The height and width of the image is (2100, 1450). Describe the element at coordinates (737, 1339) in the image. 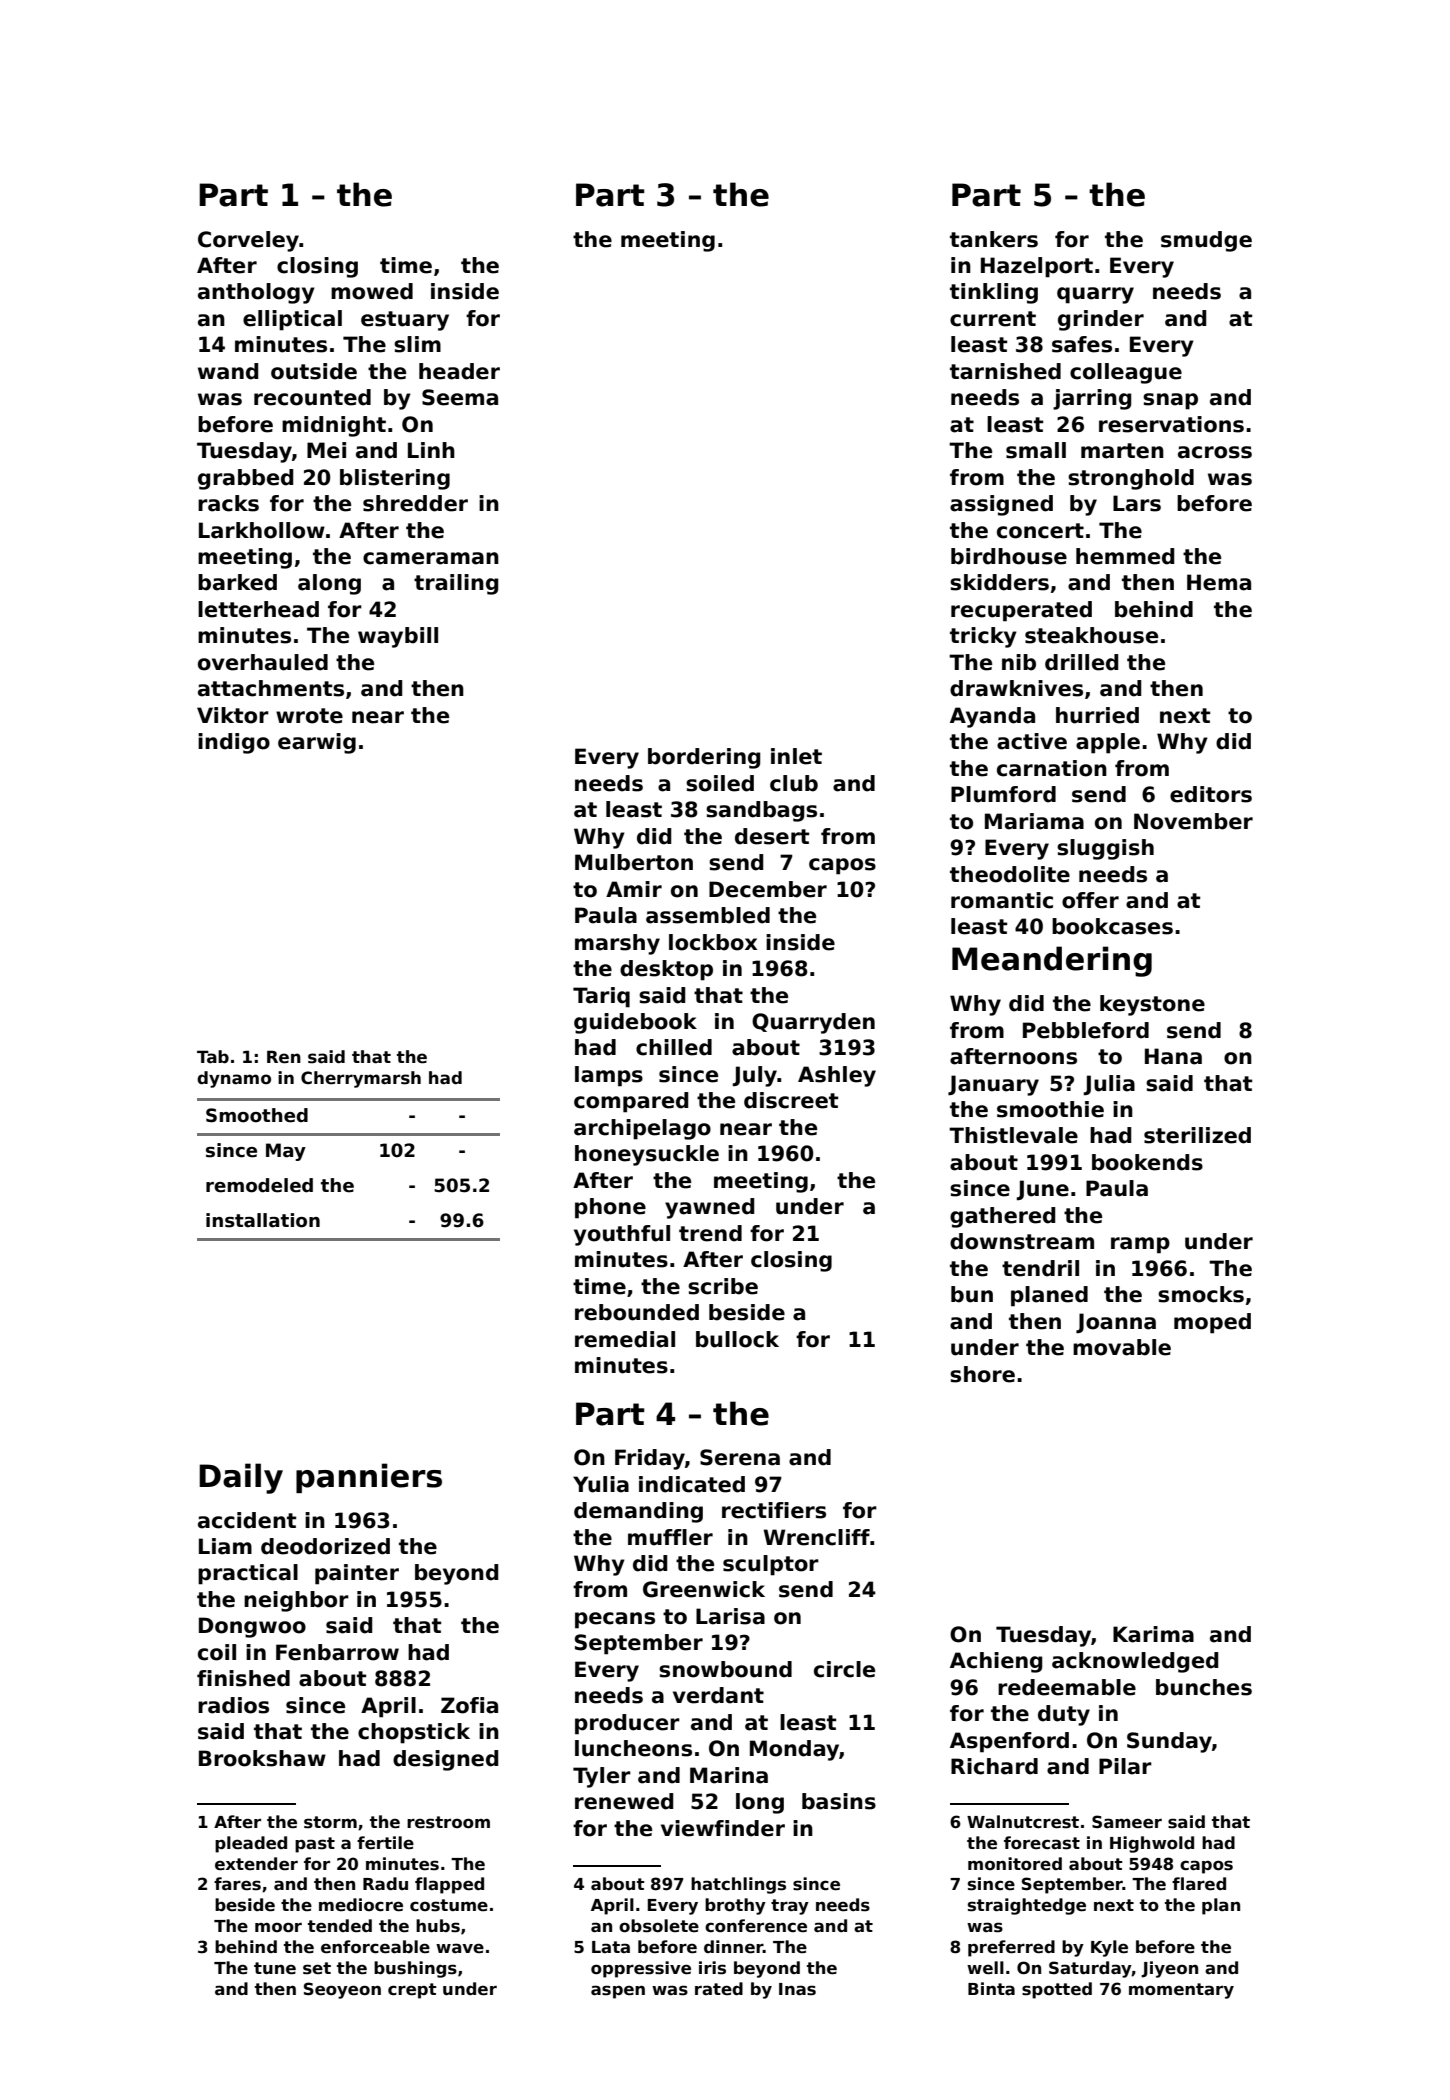

I see `bullock` at that location.
